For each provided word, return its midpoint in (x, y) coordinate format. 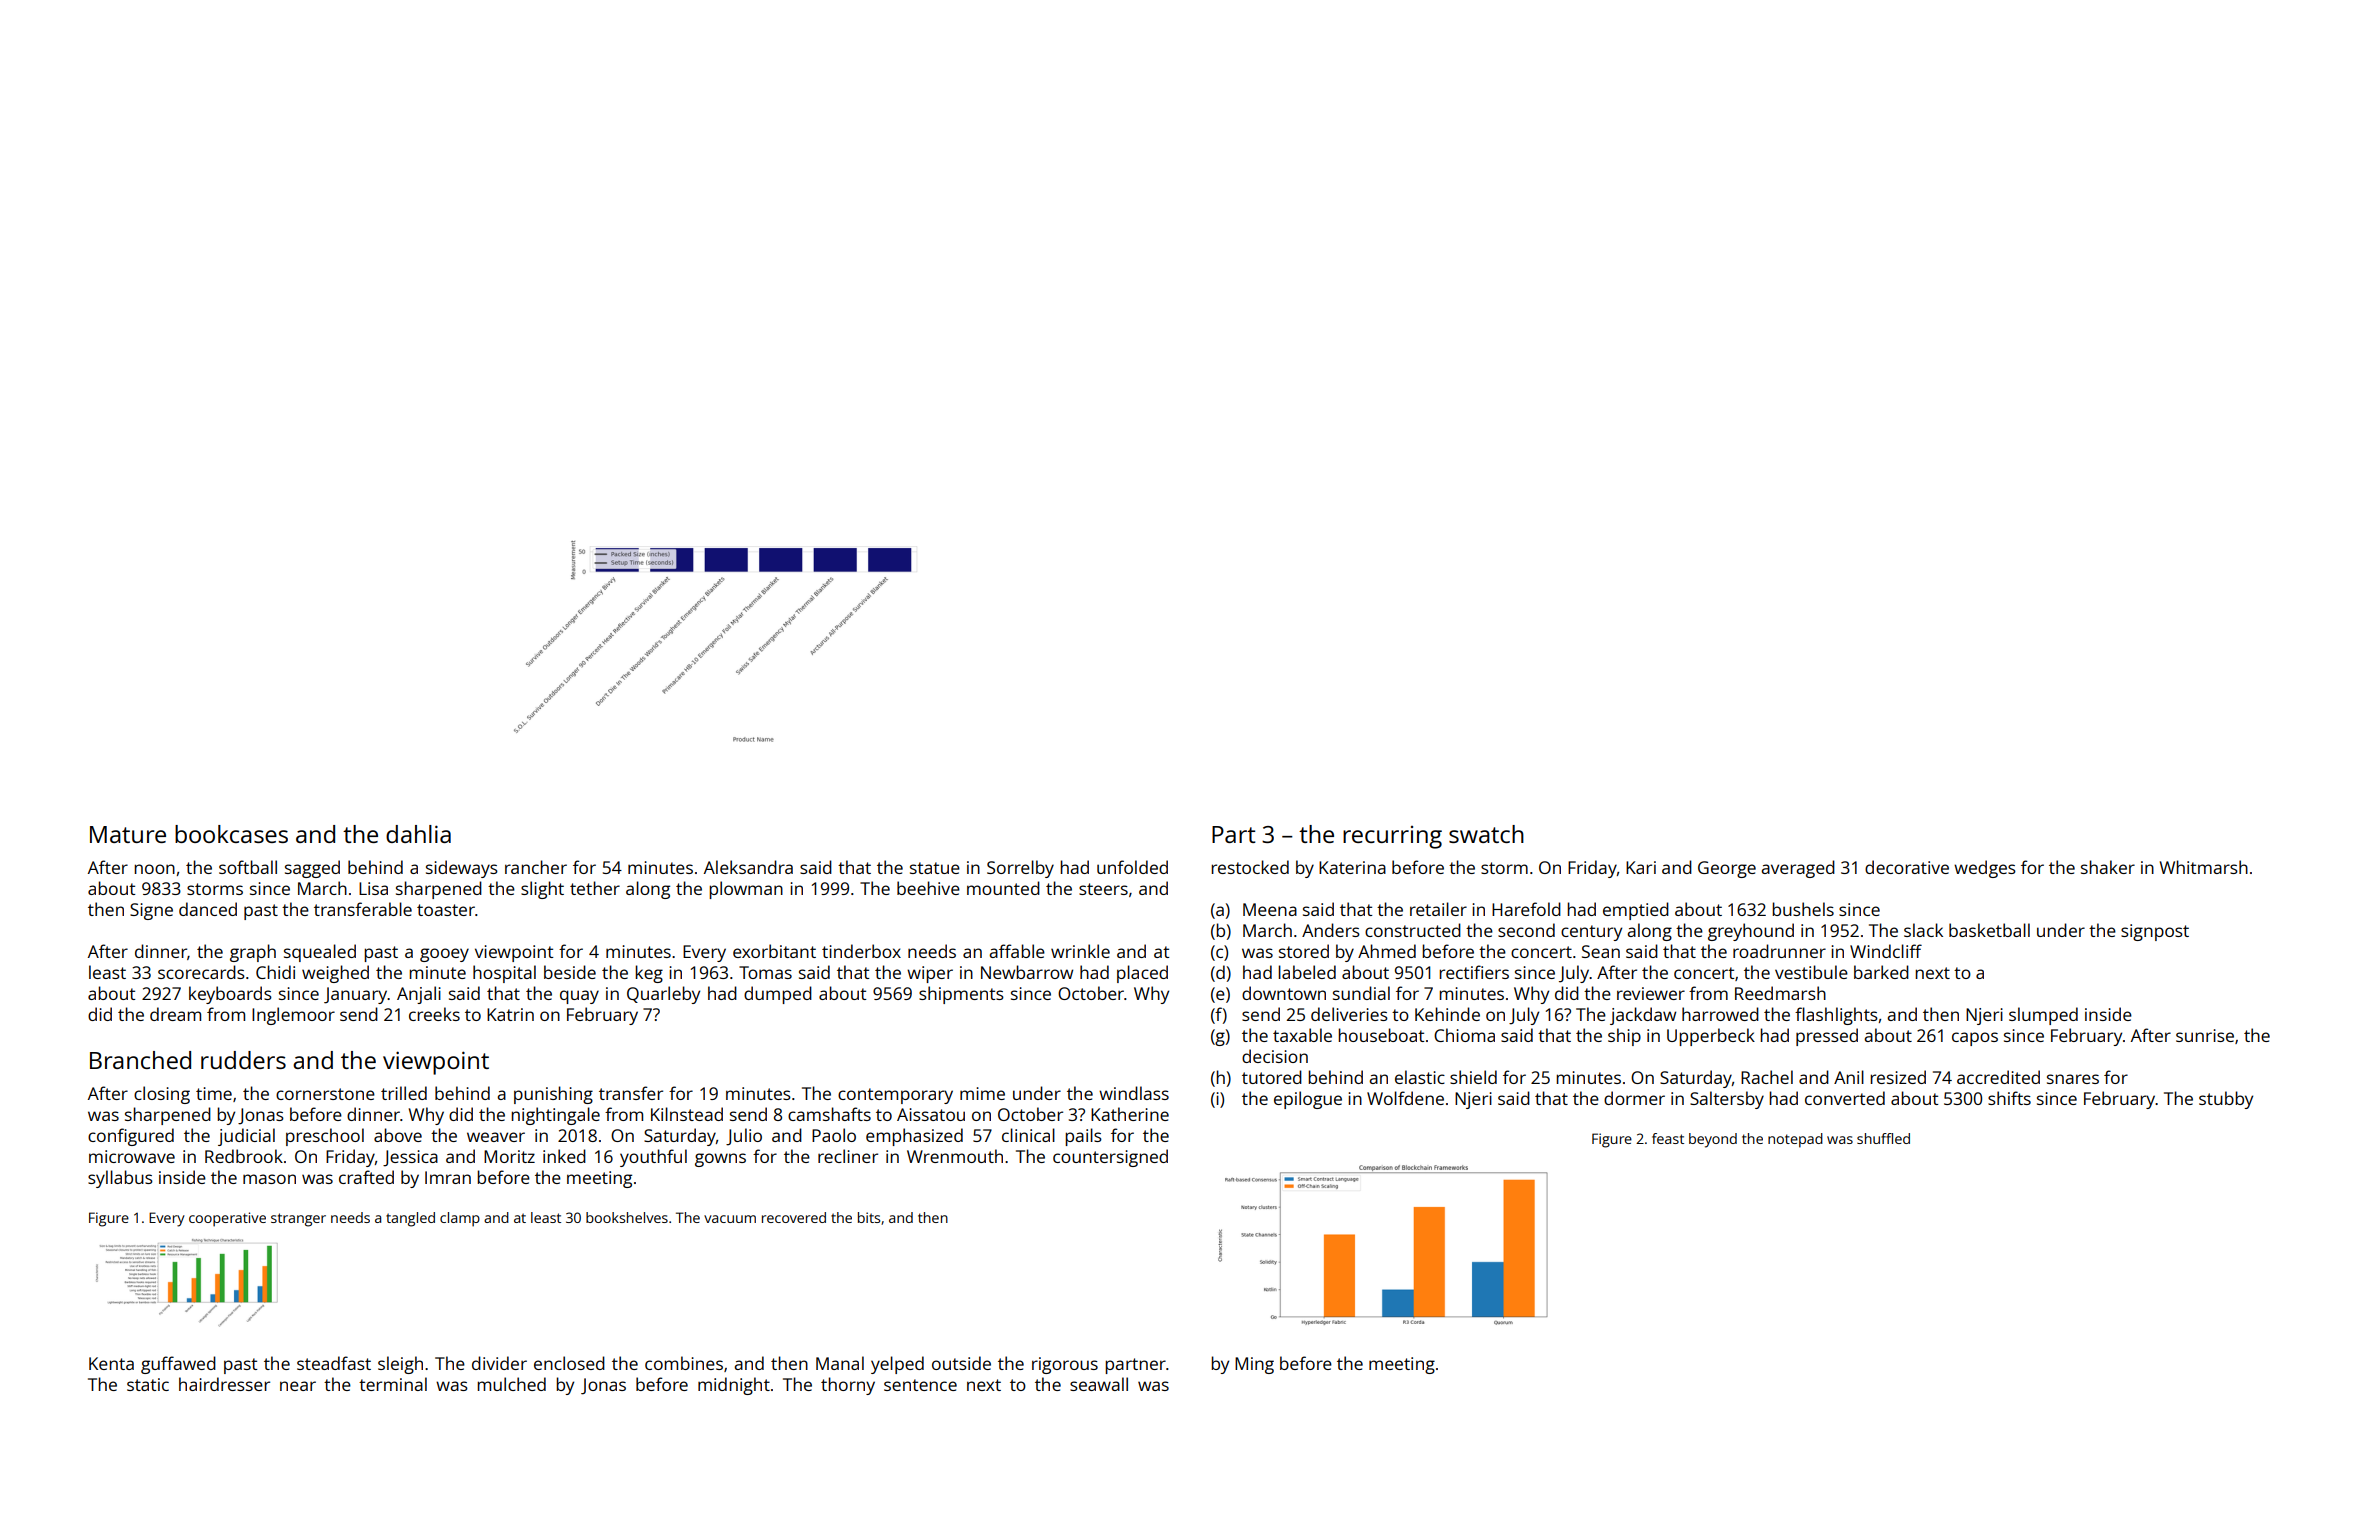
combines (684, 1363)
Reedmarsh (1780, 993)
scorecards (201, 972)
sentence (920, 1385)
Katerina (1352, 867)
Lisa (373, 888)
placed (1142, 974)
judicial (246, 1137)
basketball (1989, 930)
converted (1845, 1098)
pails (1083, 1137)
